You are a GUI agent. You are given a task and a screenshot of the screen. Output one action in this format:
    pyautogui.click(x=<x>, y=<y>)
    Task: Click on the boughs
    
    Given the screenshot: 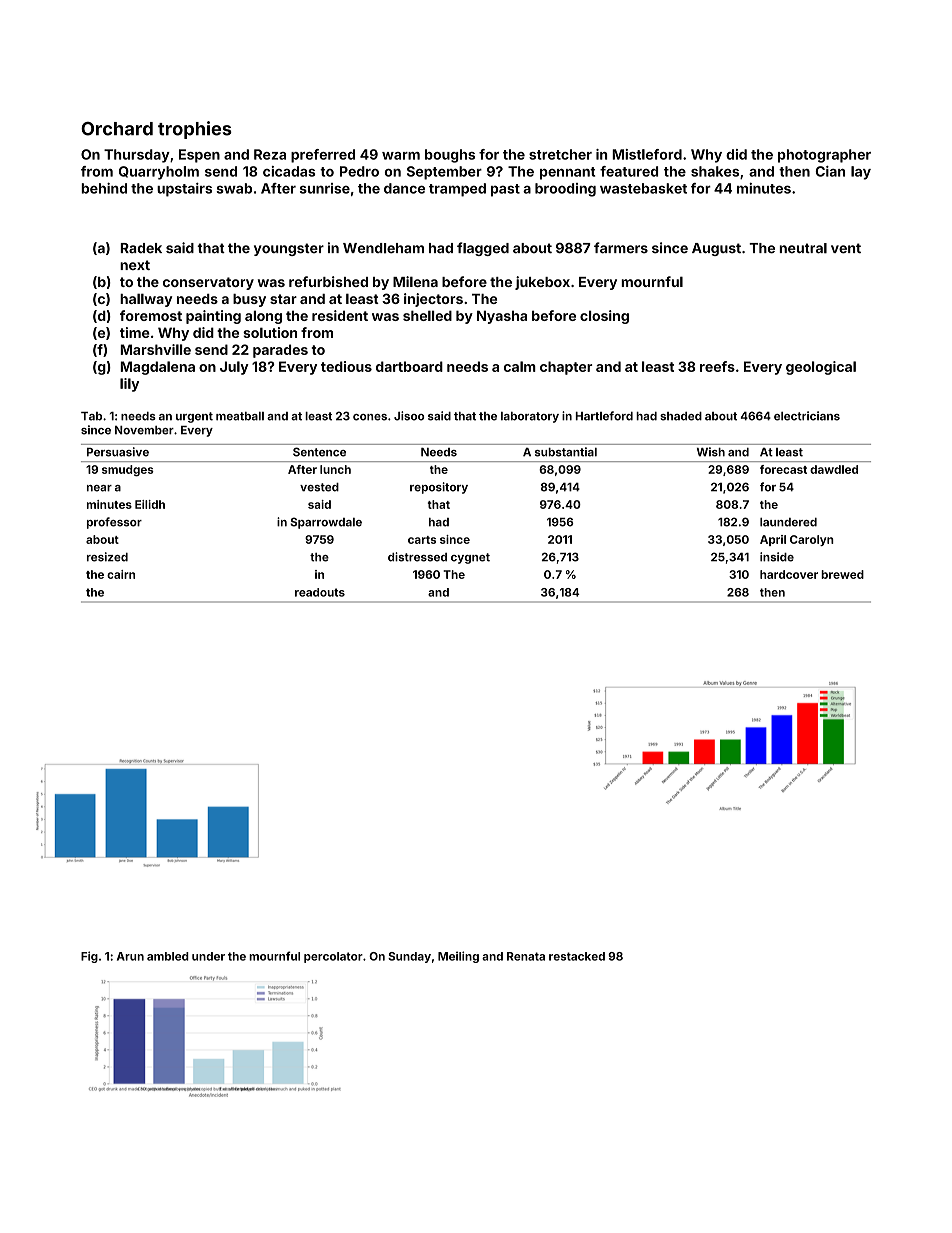 What is the action you would take?
    pyautogui.click(x=450, y=156)
